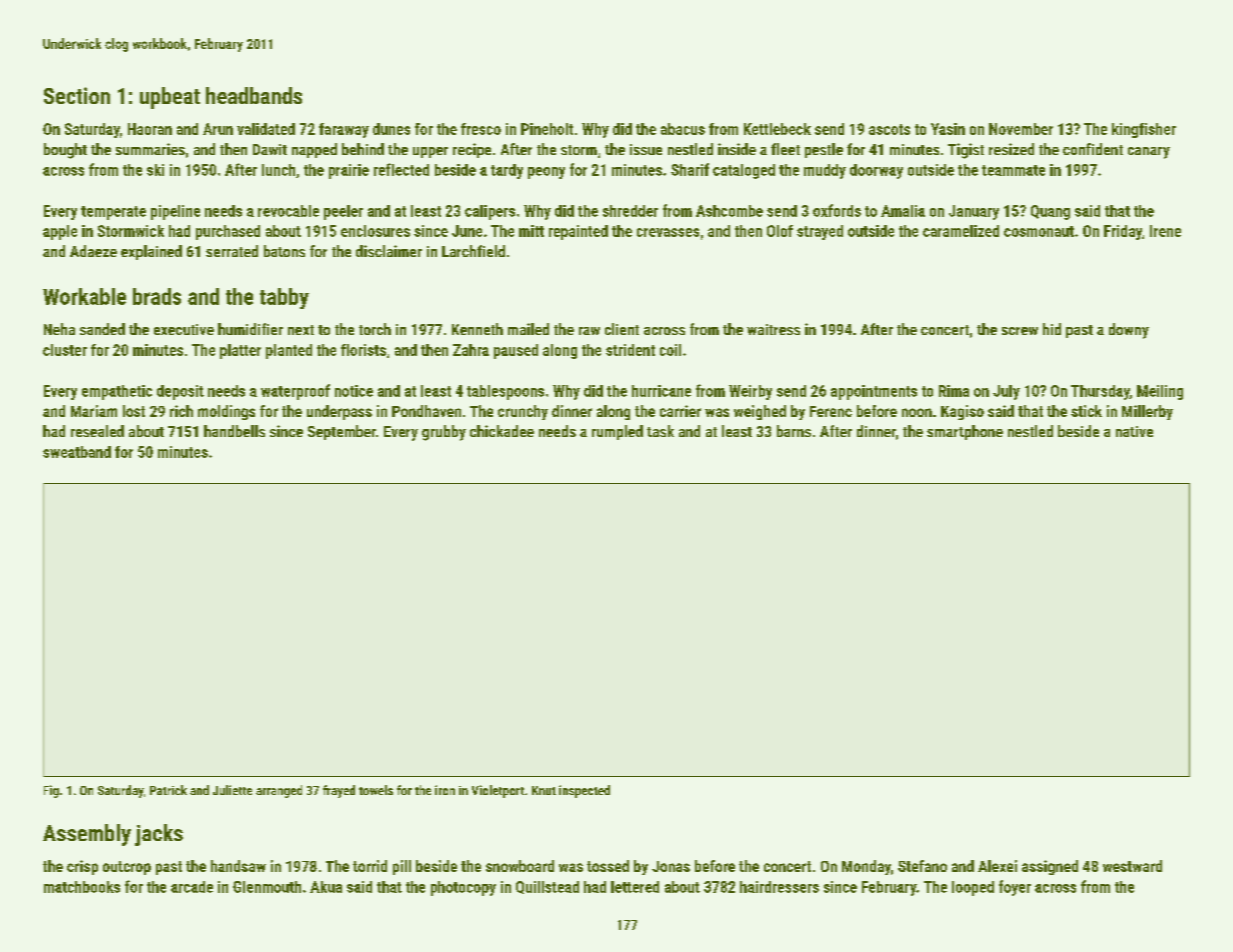  Describe the element at coordinates (502, 431) in the screenshot. I see `chickadee` at that location.
